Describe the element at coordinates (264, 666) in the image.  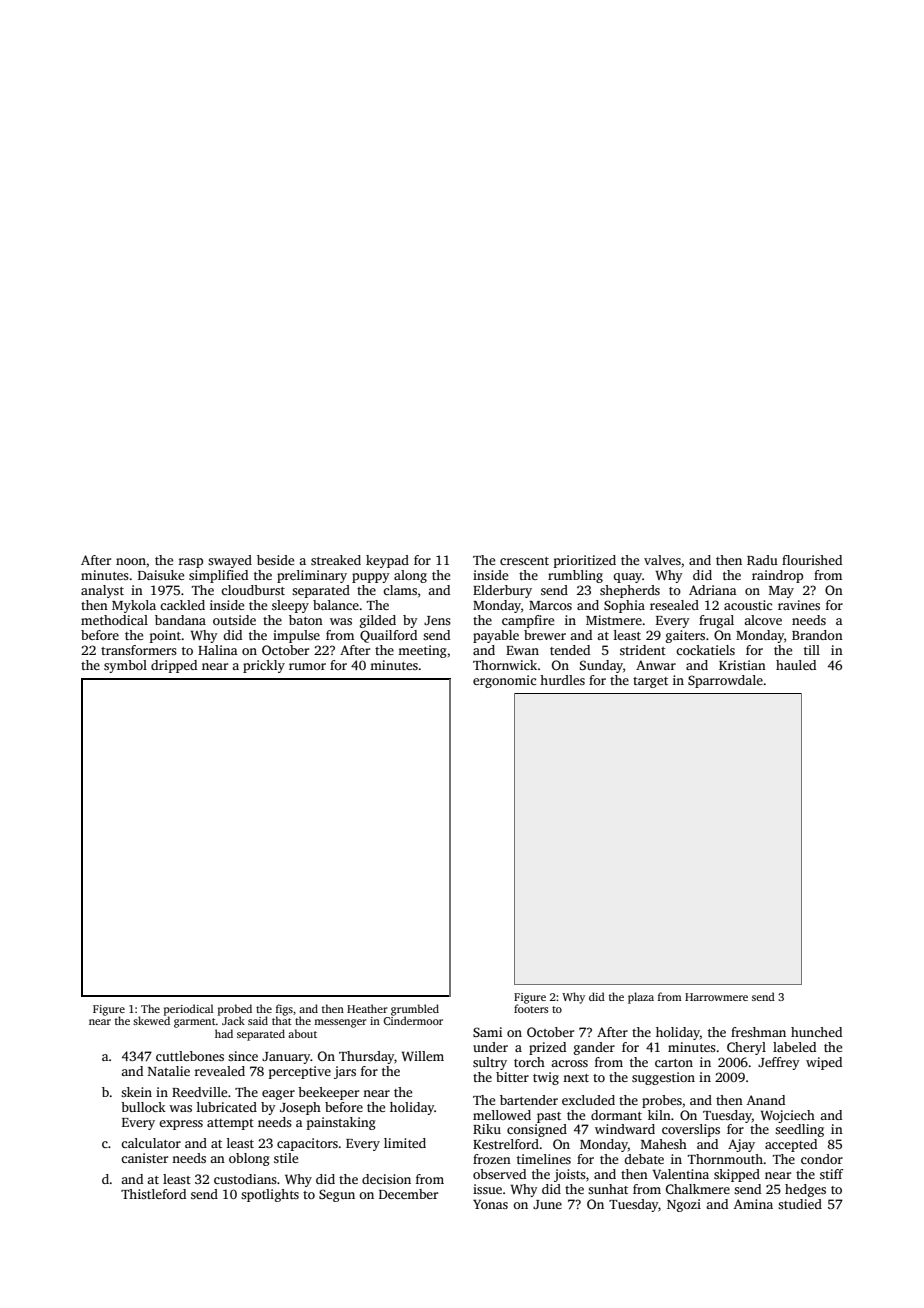
I see `prickly` at that location.
